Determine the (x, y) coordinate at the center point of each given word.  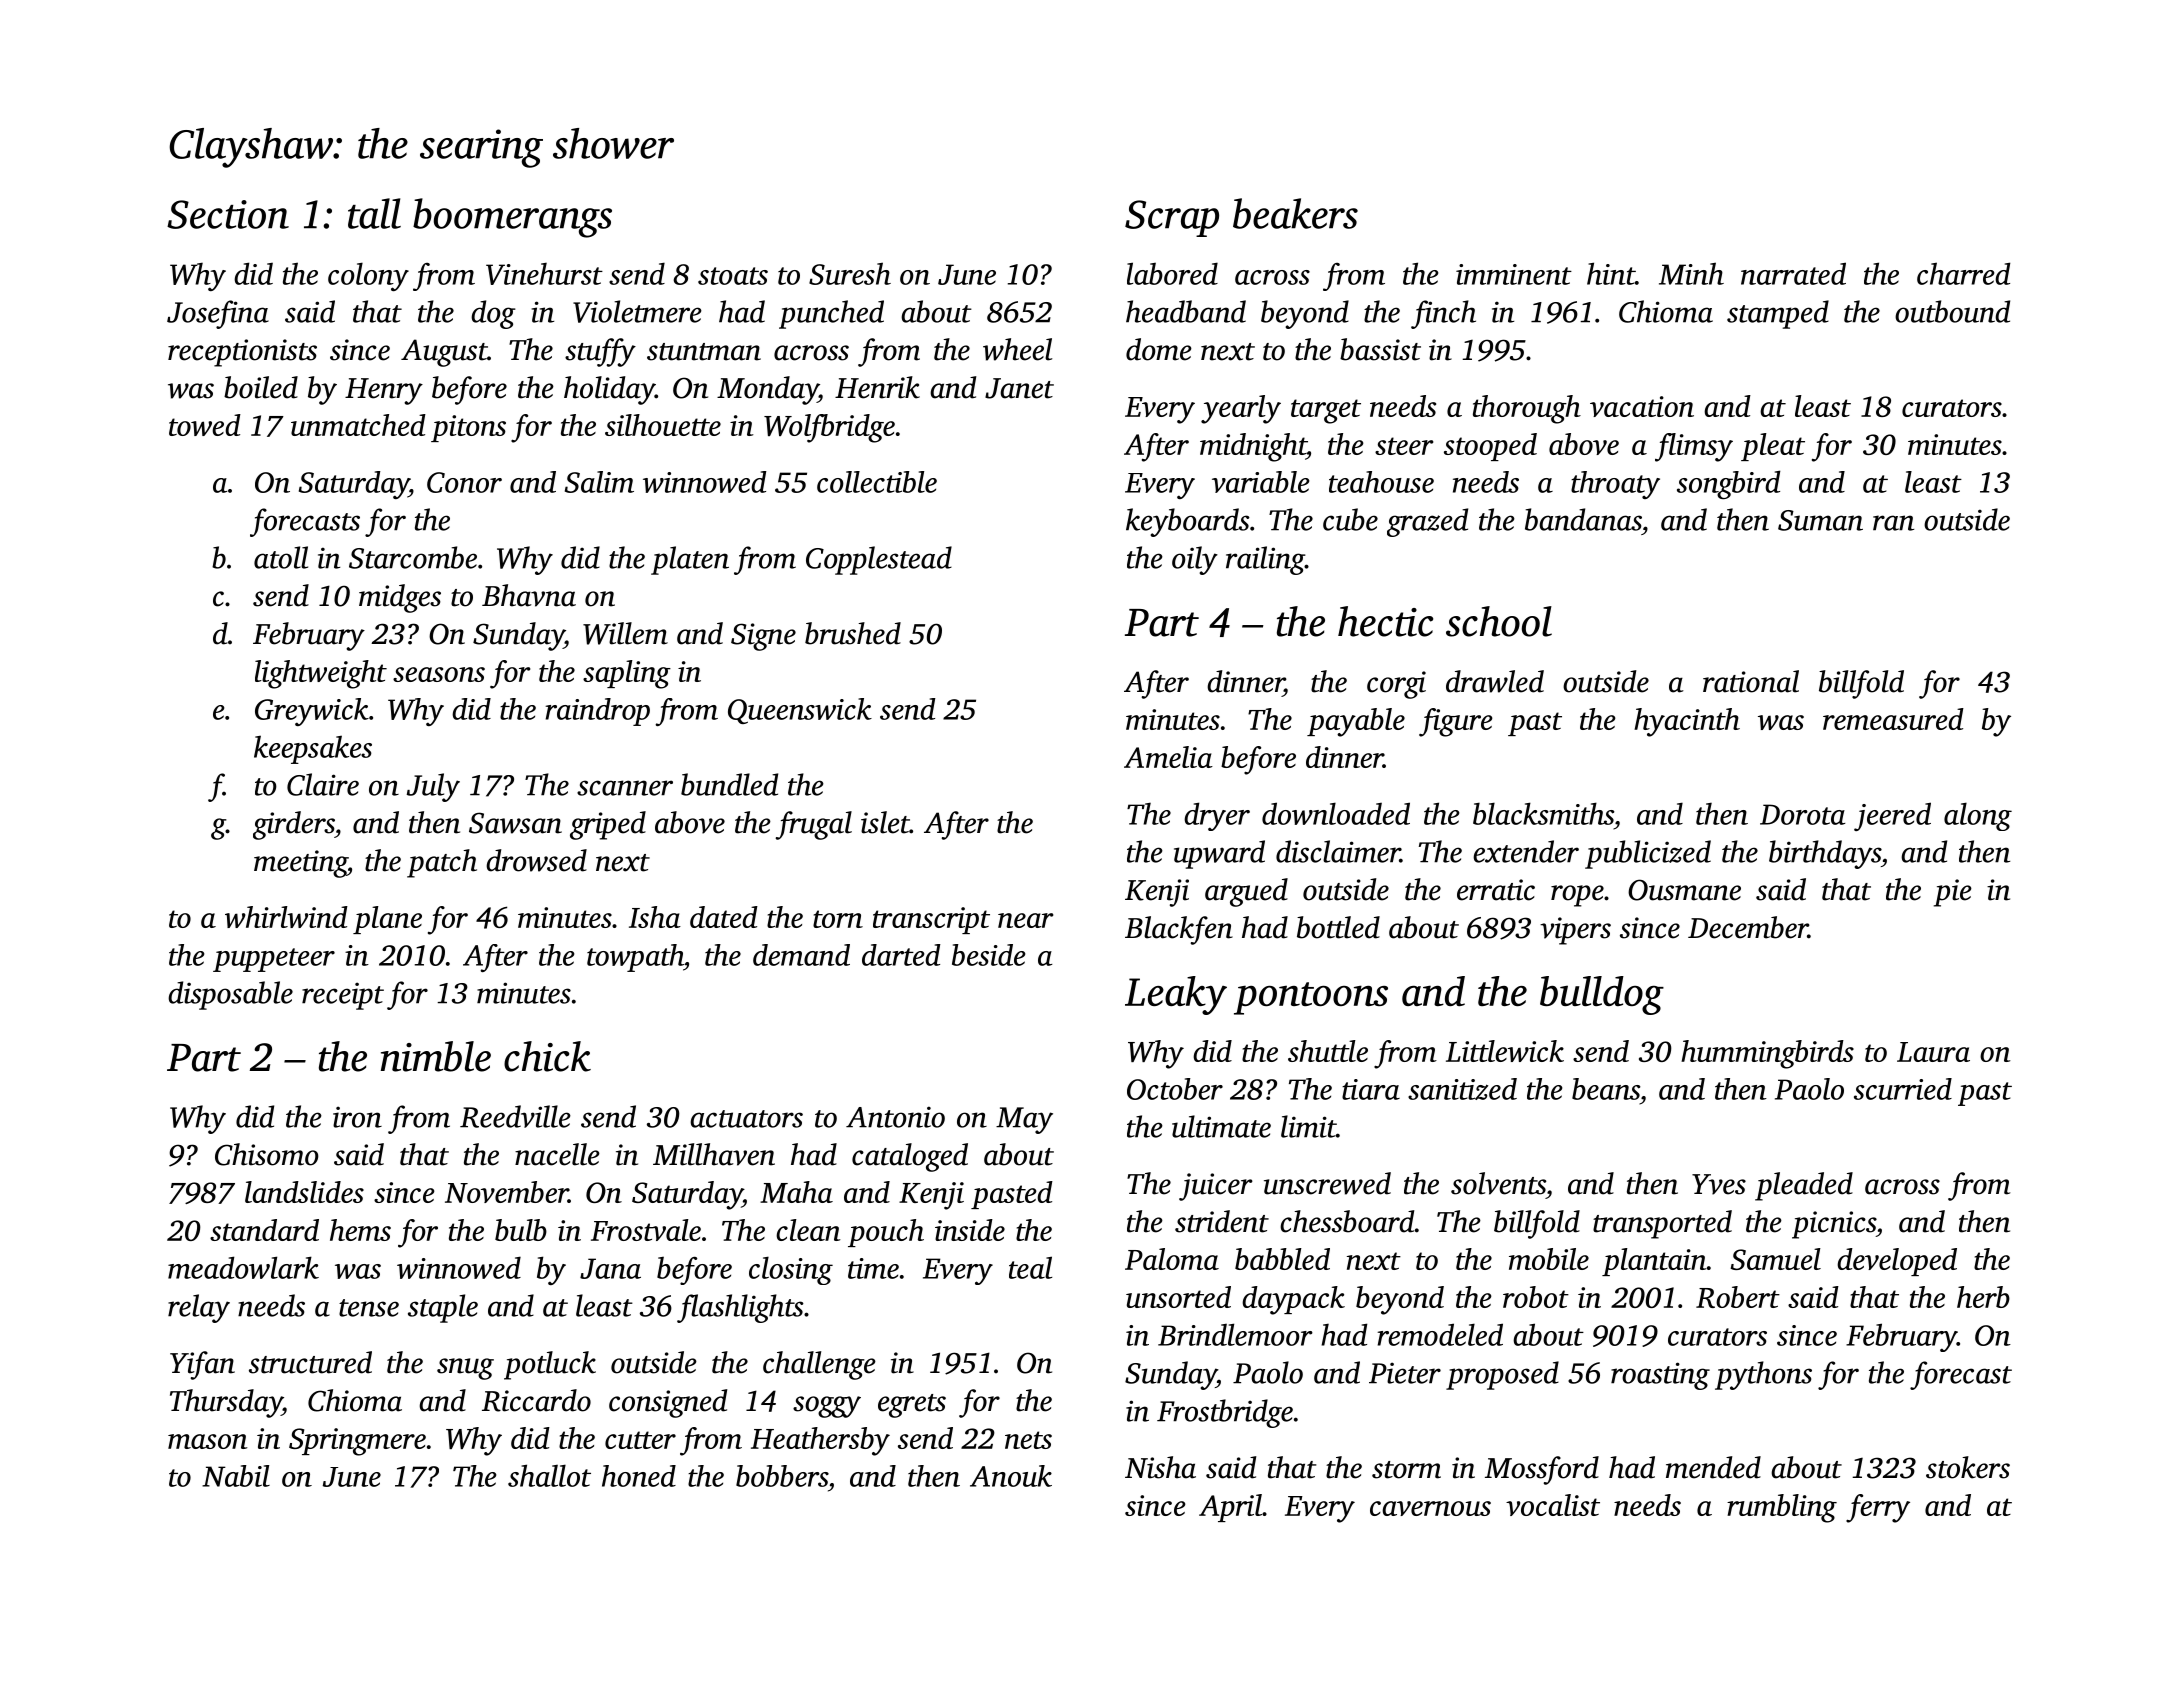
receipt (343, 996)
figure (1456, 722)
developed (1897, 1262)
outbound (1952, 311)
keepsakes (313, 749)
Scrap (1172, 218)
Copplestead (879, 560)
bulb (521, 1230)
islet (885, 822)
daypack (1293, 1300)
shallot (549, 1475)
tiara (1371, 1089)
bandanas (1583, 519)
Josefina (218, 314)
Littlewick (1505, 1051)
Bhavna (529, 595)
